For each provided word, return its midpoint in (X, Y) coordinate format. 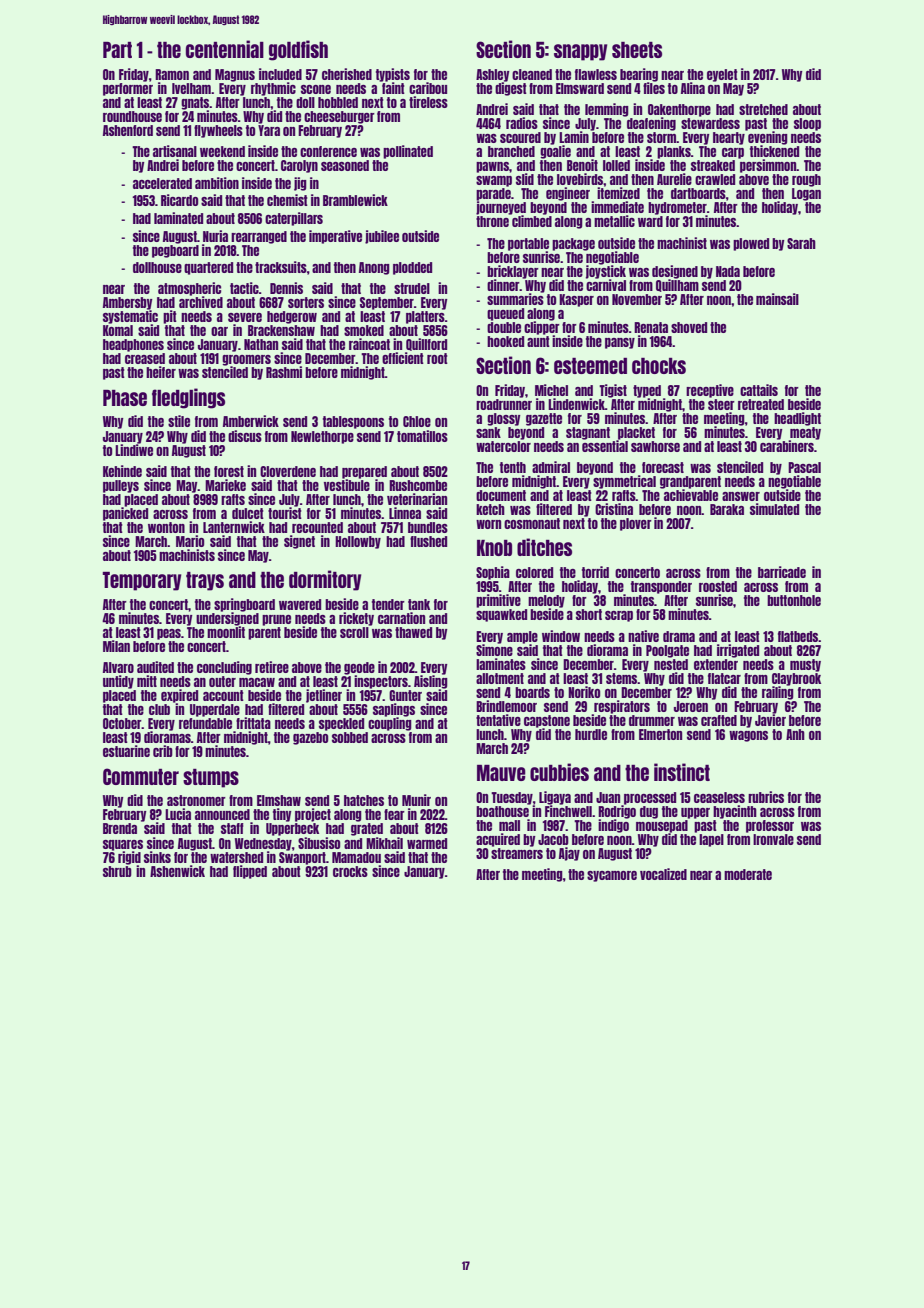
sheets (637, 50)
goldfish (298, 50)
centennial (225, 49)
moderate (748, 874)
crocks (350, 871)
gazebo (310, 738)
